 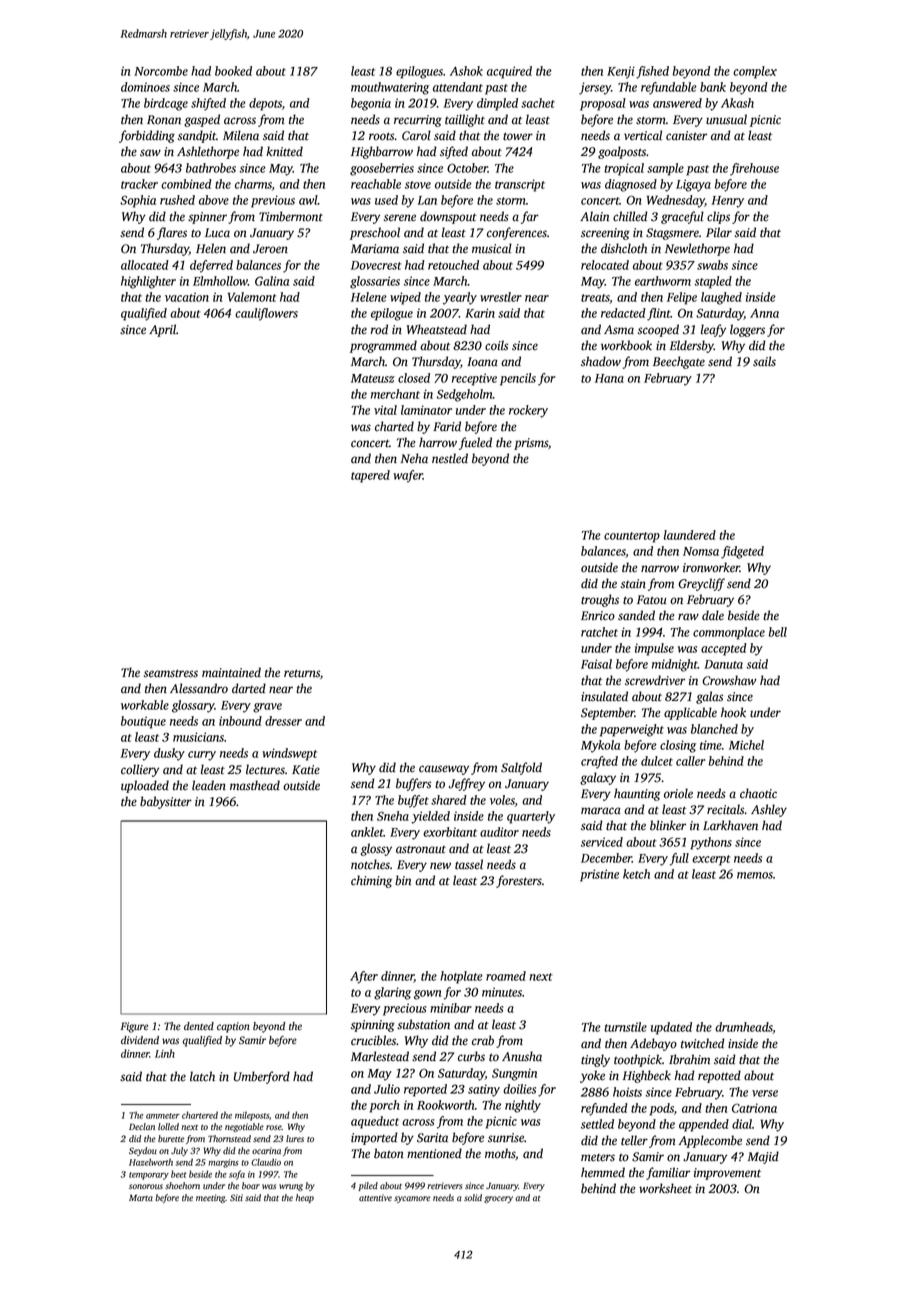 I want to click on Ashok, so click(x=466, y=71).
